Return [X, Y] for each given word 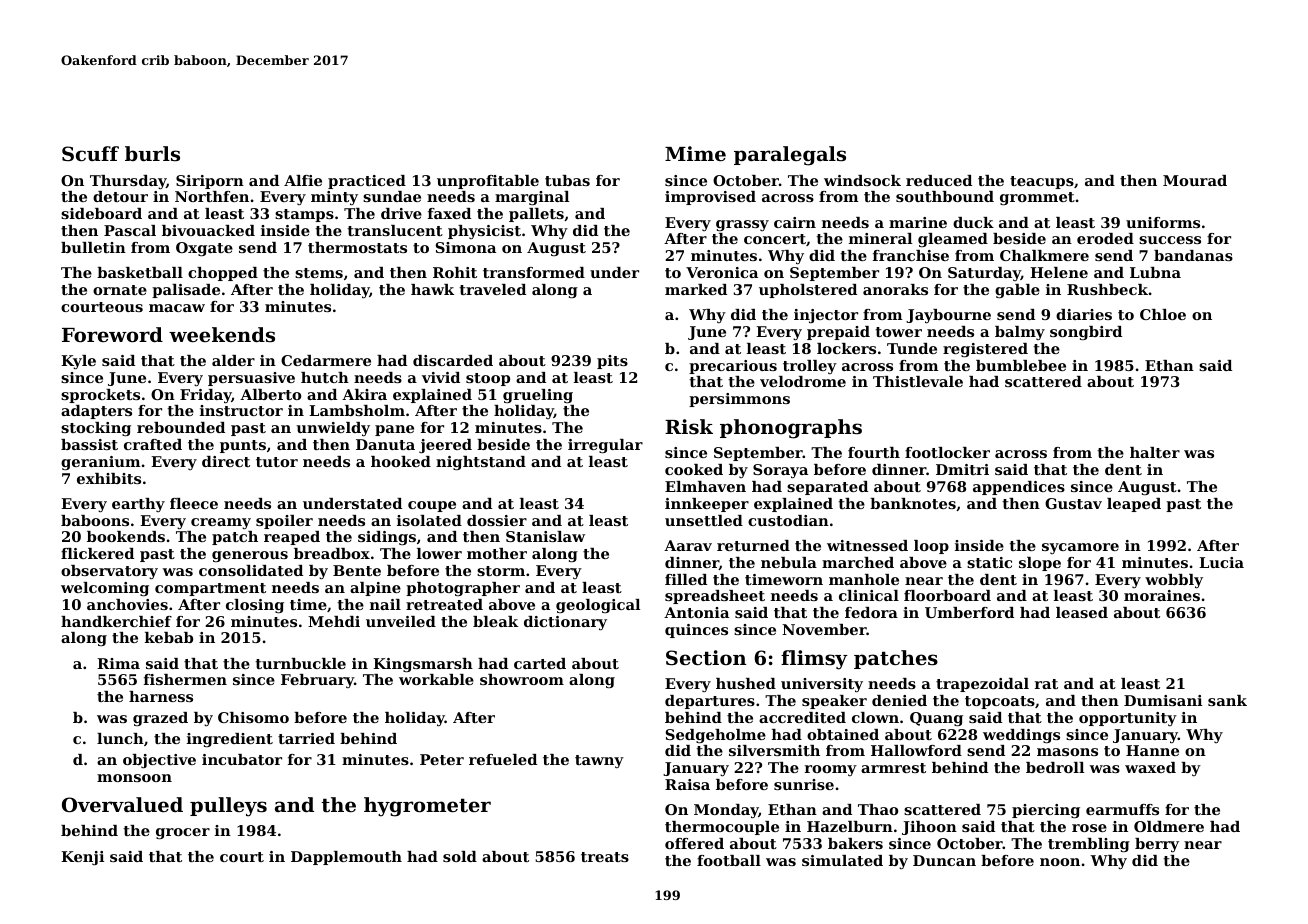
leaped [1134, 505]
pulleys [228, 807]
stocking [96, 429]
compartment [210, 589]
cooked [694, 469]
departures [710, 702]
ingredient [230, 740]
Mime [695, 153]
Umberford [969, 612]
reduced [939, 180]
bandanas [1193, 255]
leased [1082, 612]
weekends [222, 335]
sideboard [101, 213]
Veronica [722, 272]
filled [686, 579]
